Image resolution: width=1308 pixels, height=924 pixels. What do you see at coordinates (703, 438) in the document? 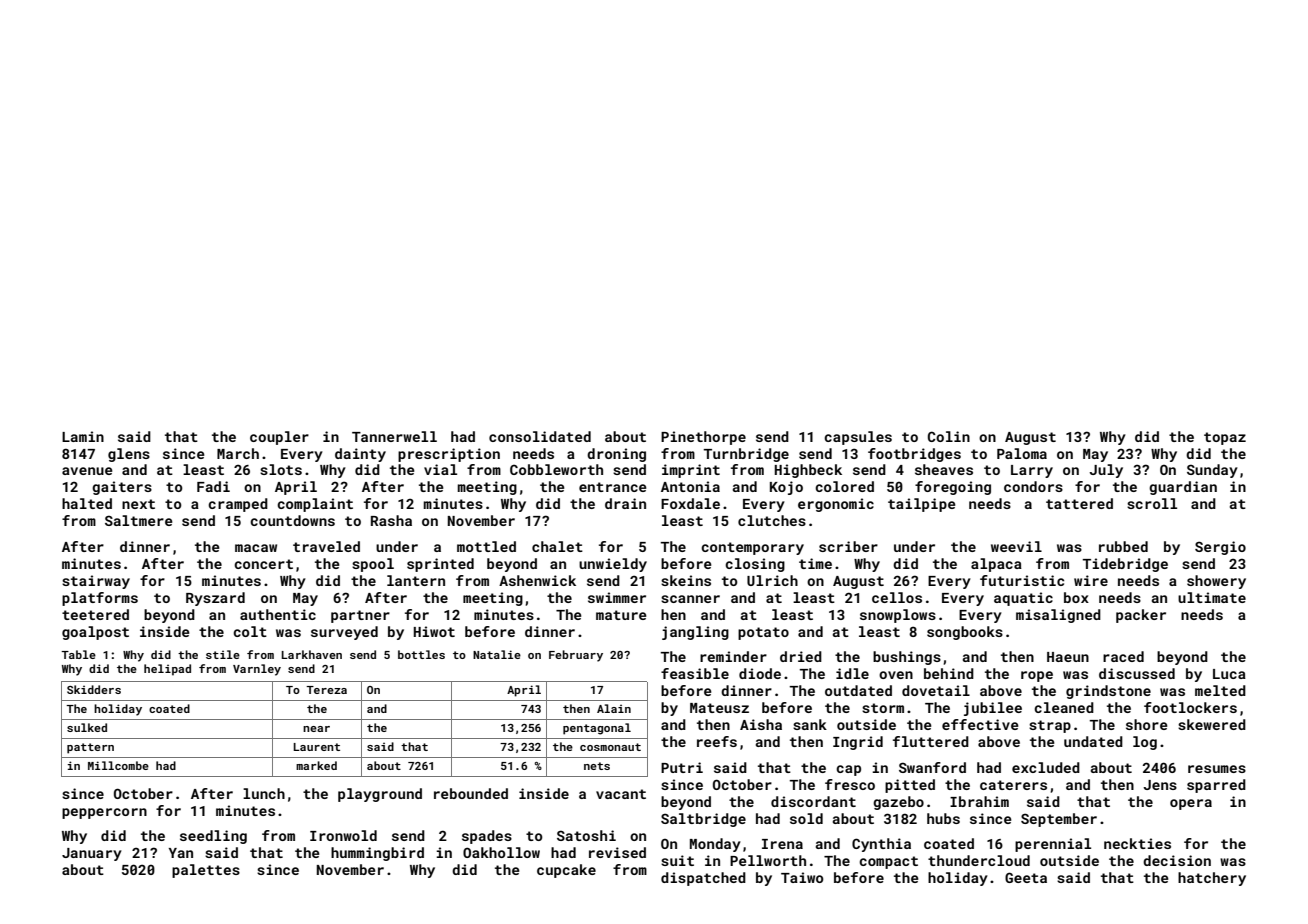
I see `Pinethorpe` at bounding box center [703, 438].
